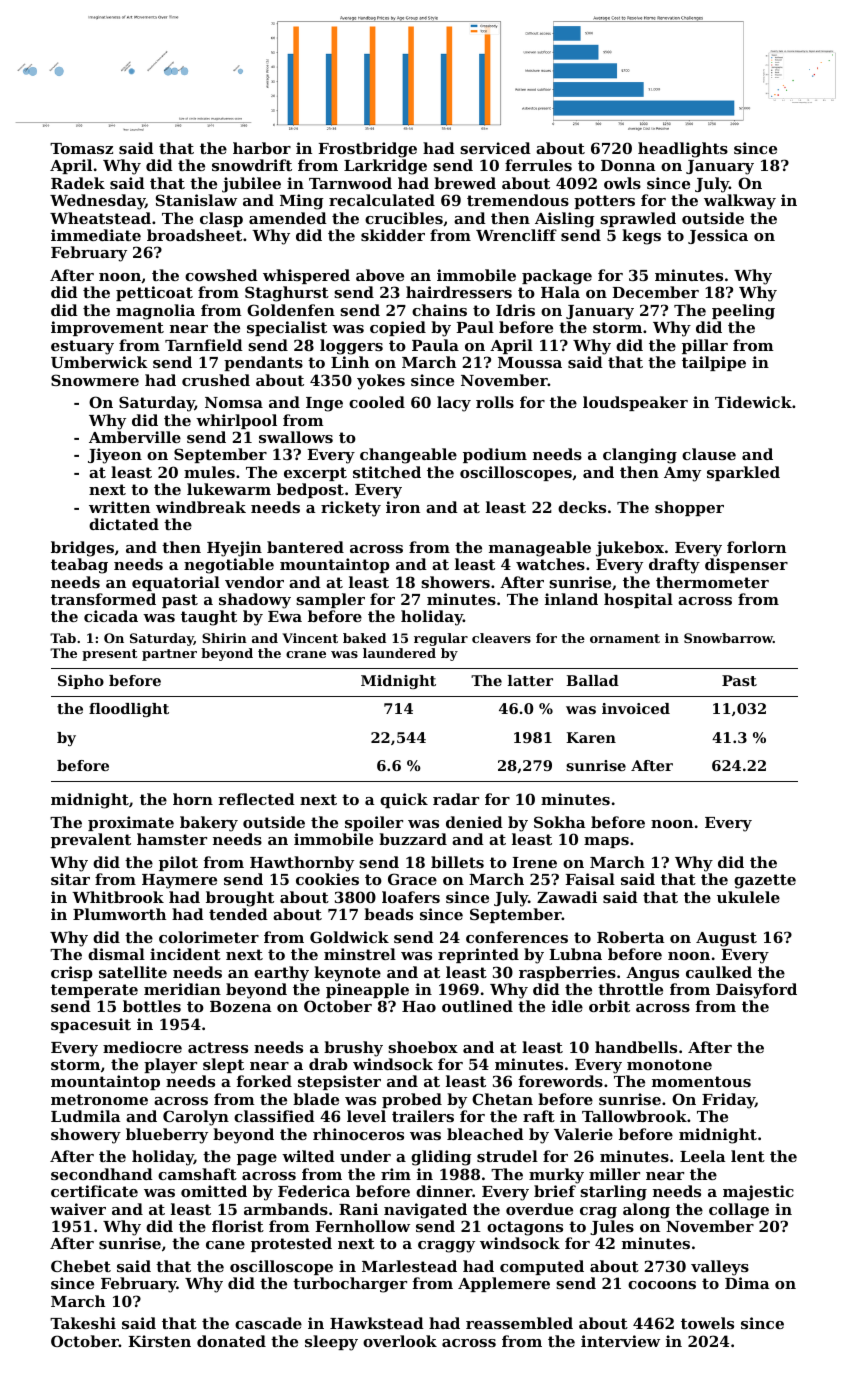 This document has width=849, height=1400. What do you see at coordinates (324, 404) in the document?
I see `Inge` at bounding box center [324, 404].
